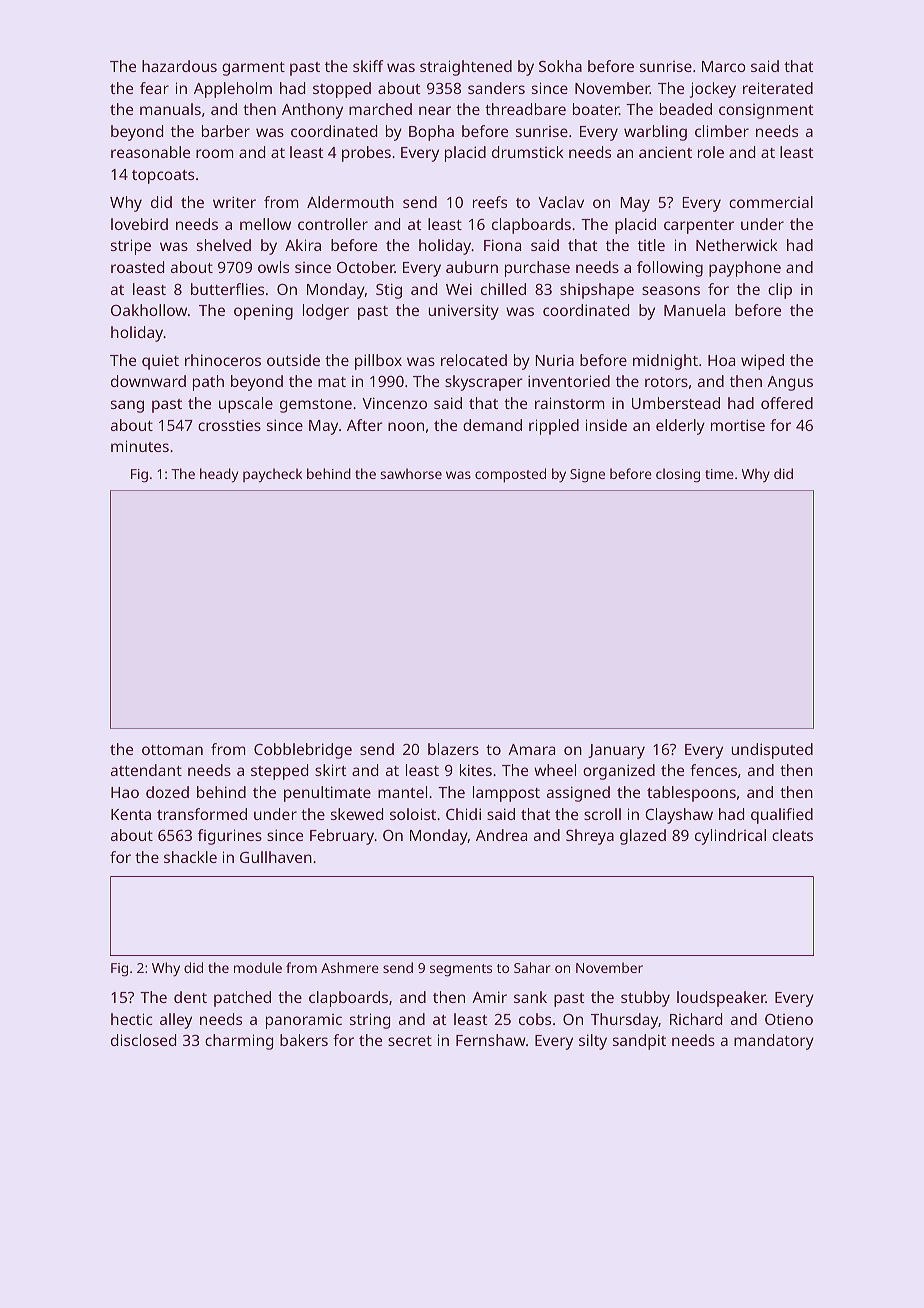 The image size is (924, 1308). Describe the element at coordinates (780, 291) in the document. I see `clip` at that location.
